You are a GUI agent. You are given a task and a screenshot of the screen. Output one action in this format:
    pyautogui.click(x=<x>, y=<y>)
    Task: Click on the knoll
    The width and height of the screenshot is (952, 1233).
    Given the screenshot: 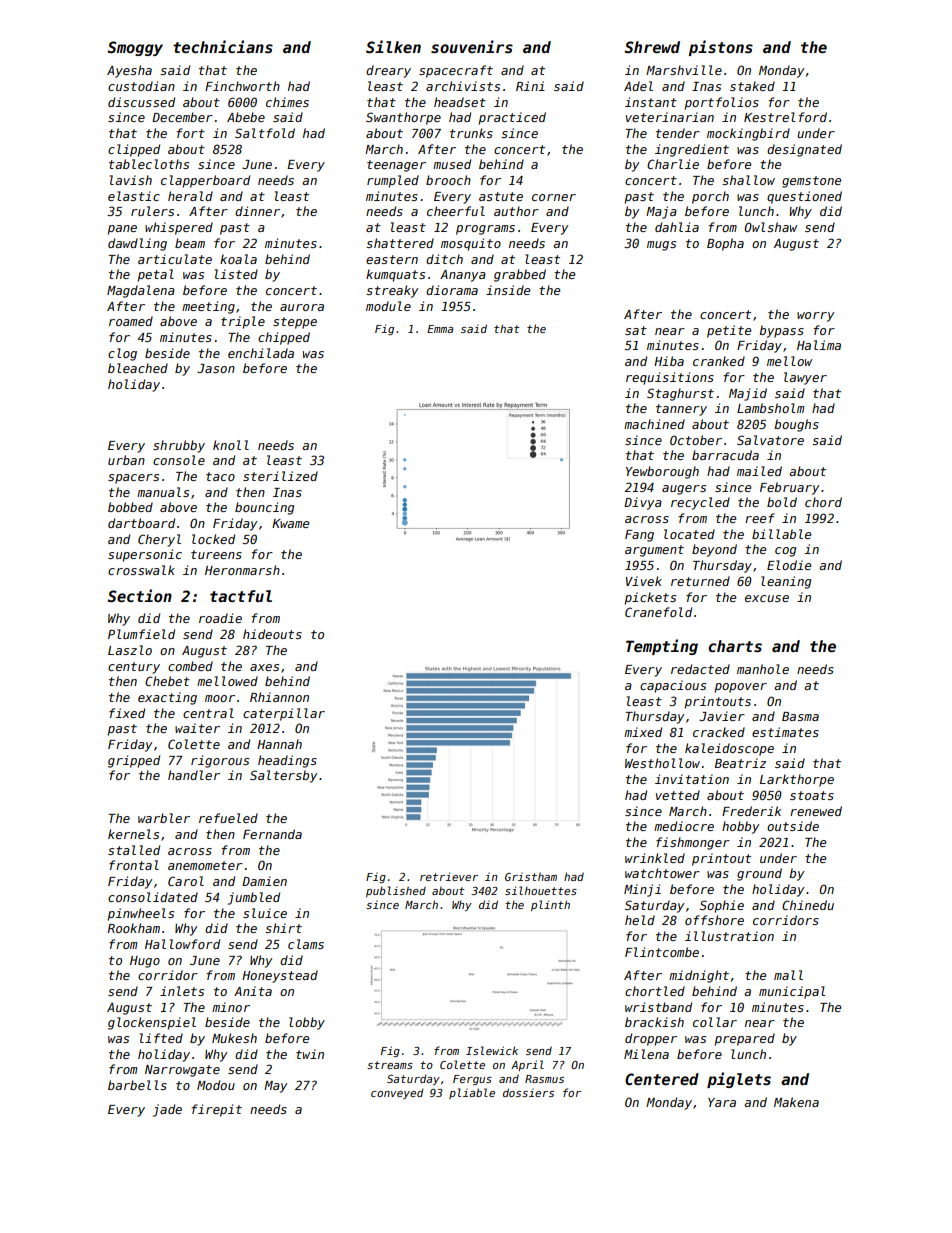 What is the action you would take?
    pyautogui.click(x=231, y=445)
